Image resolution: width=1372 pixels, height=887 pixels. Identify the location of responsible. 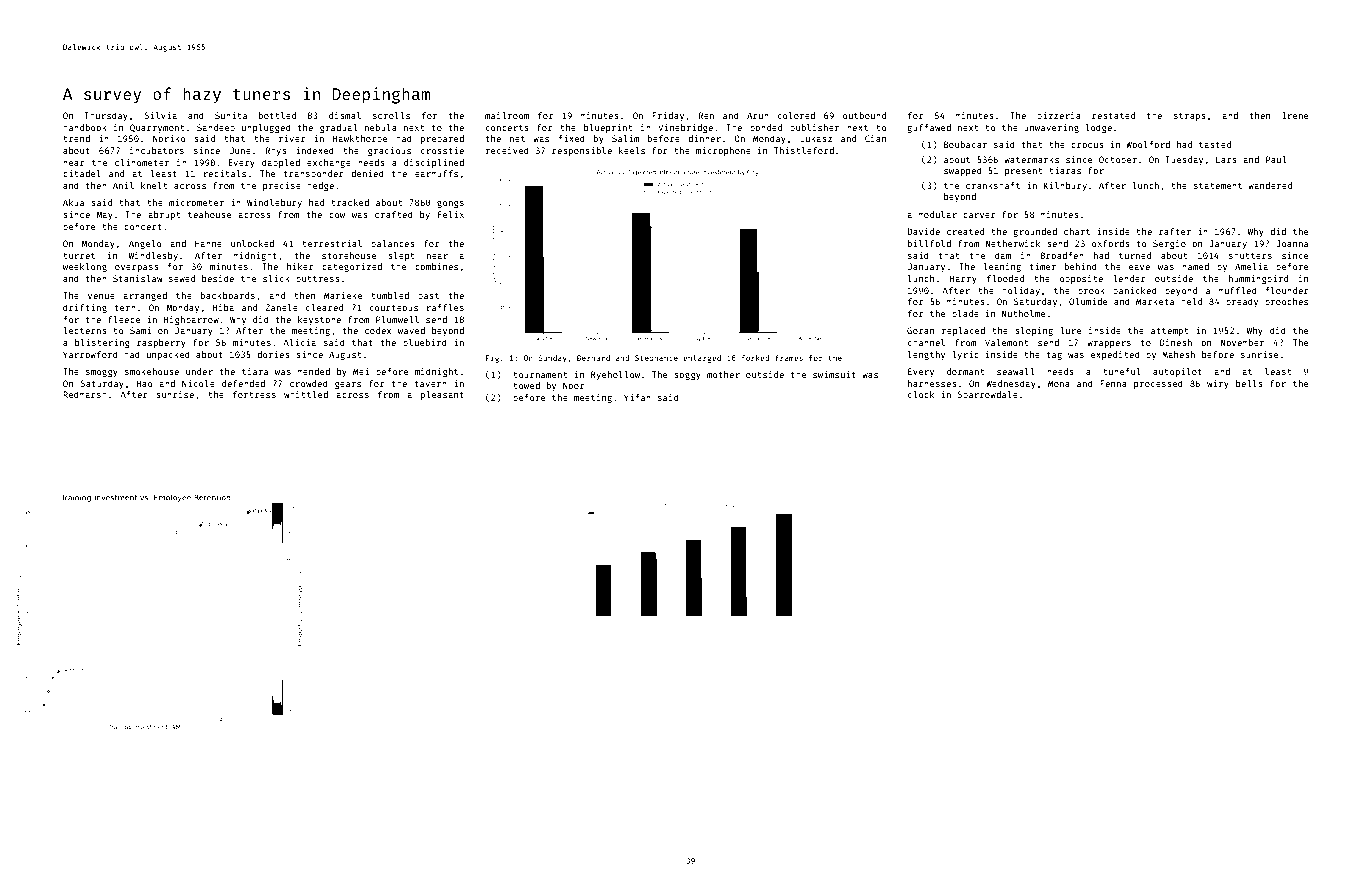
(582, 151).
